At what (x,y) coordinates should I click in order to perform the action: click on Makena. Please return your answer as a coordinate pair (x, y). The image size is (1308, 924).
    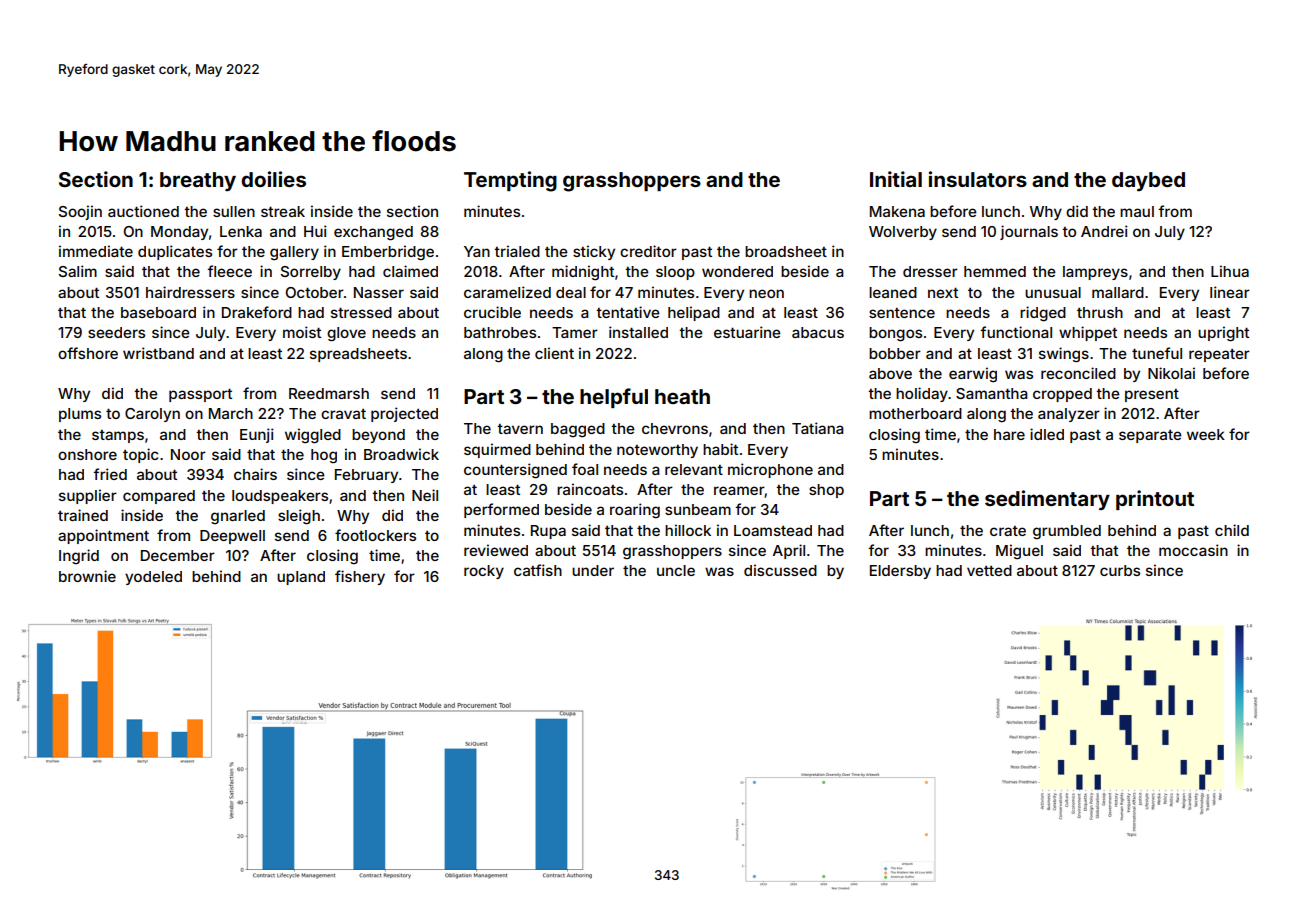
    Looking at the image, I should click on (897, 211).
